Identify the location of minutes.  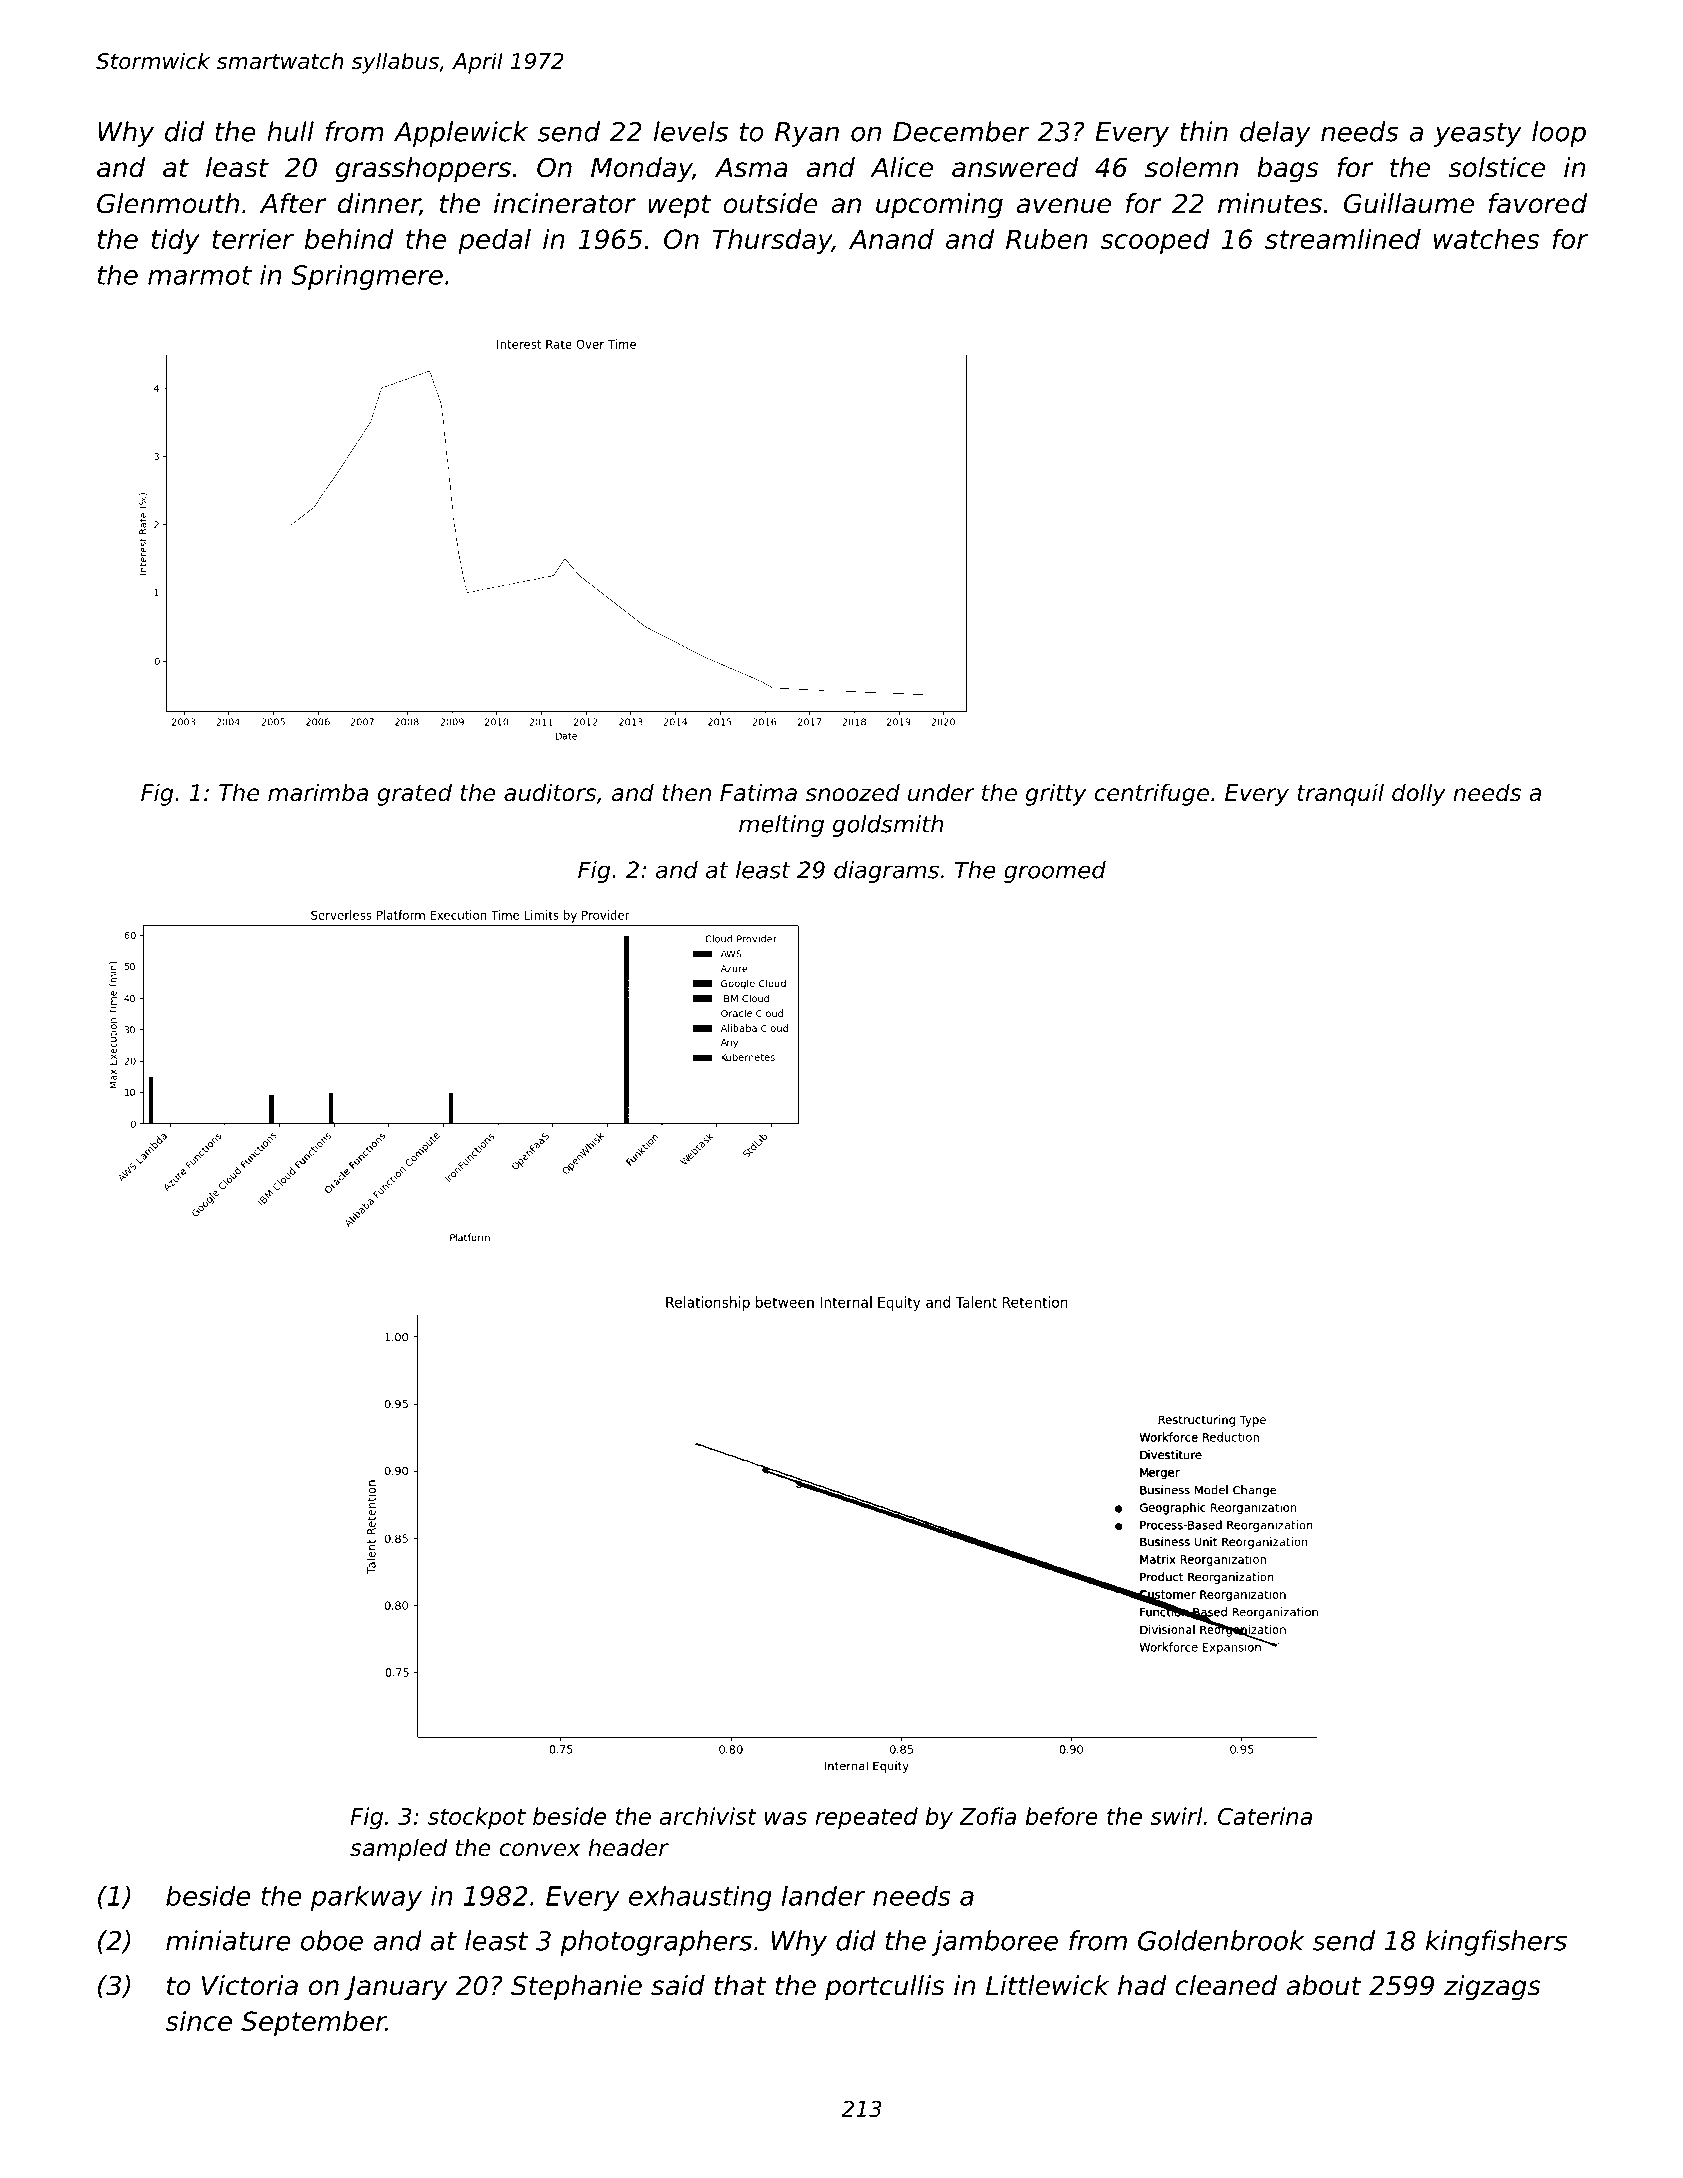
(1270, 203).
